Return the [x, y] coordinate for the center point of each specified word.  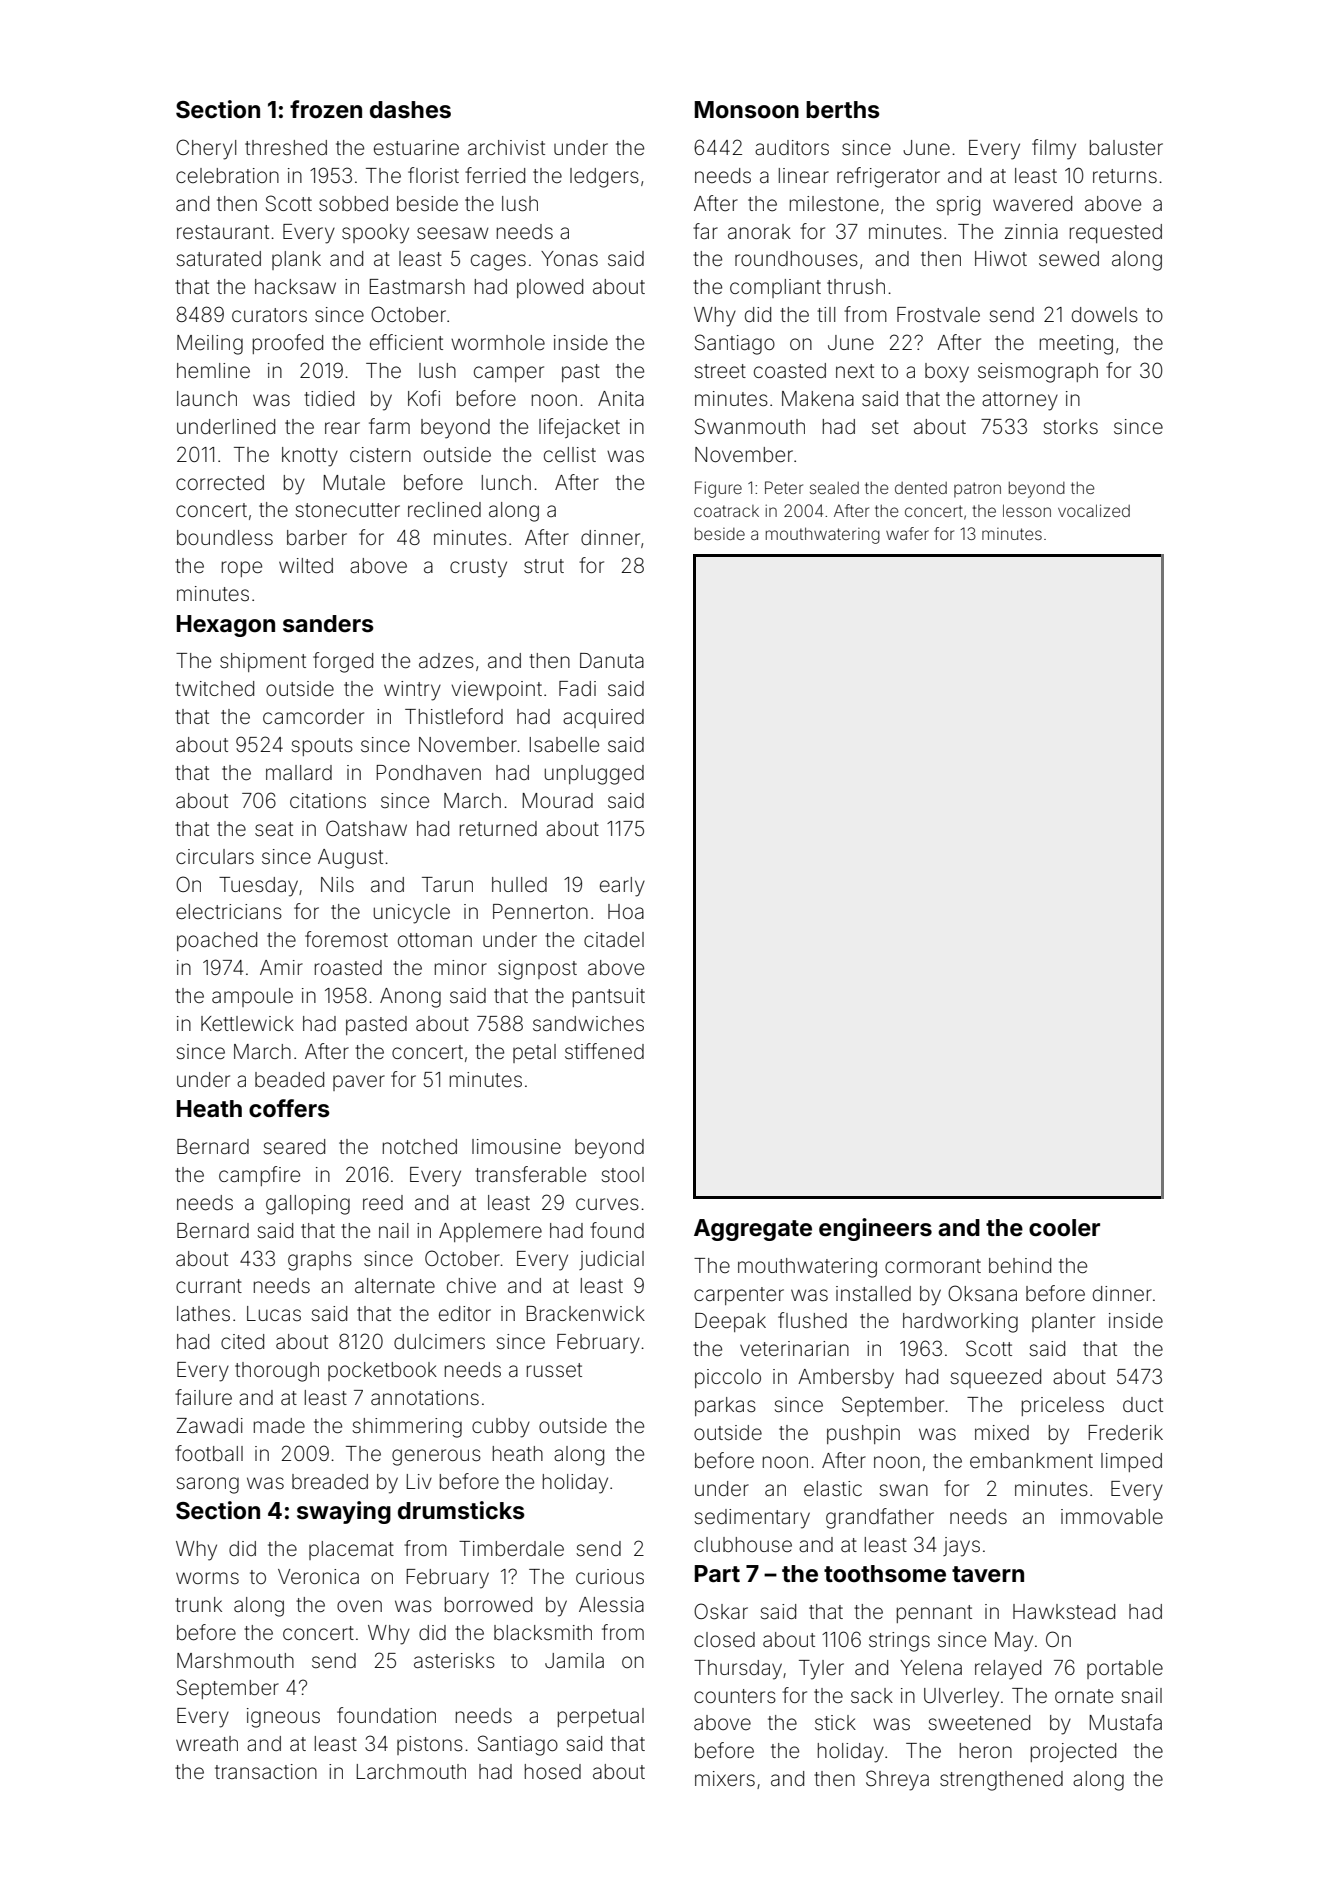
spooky [375, 234]
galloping [308, 1205]
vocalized [1094, 510]
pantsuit [609, 997]
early [622, 887]
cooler [1064, 1228]
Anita [621, 398]
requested [1116, 233]
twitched [214, 688]
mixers [725, 1779]
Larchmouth [411, 1771]
